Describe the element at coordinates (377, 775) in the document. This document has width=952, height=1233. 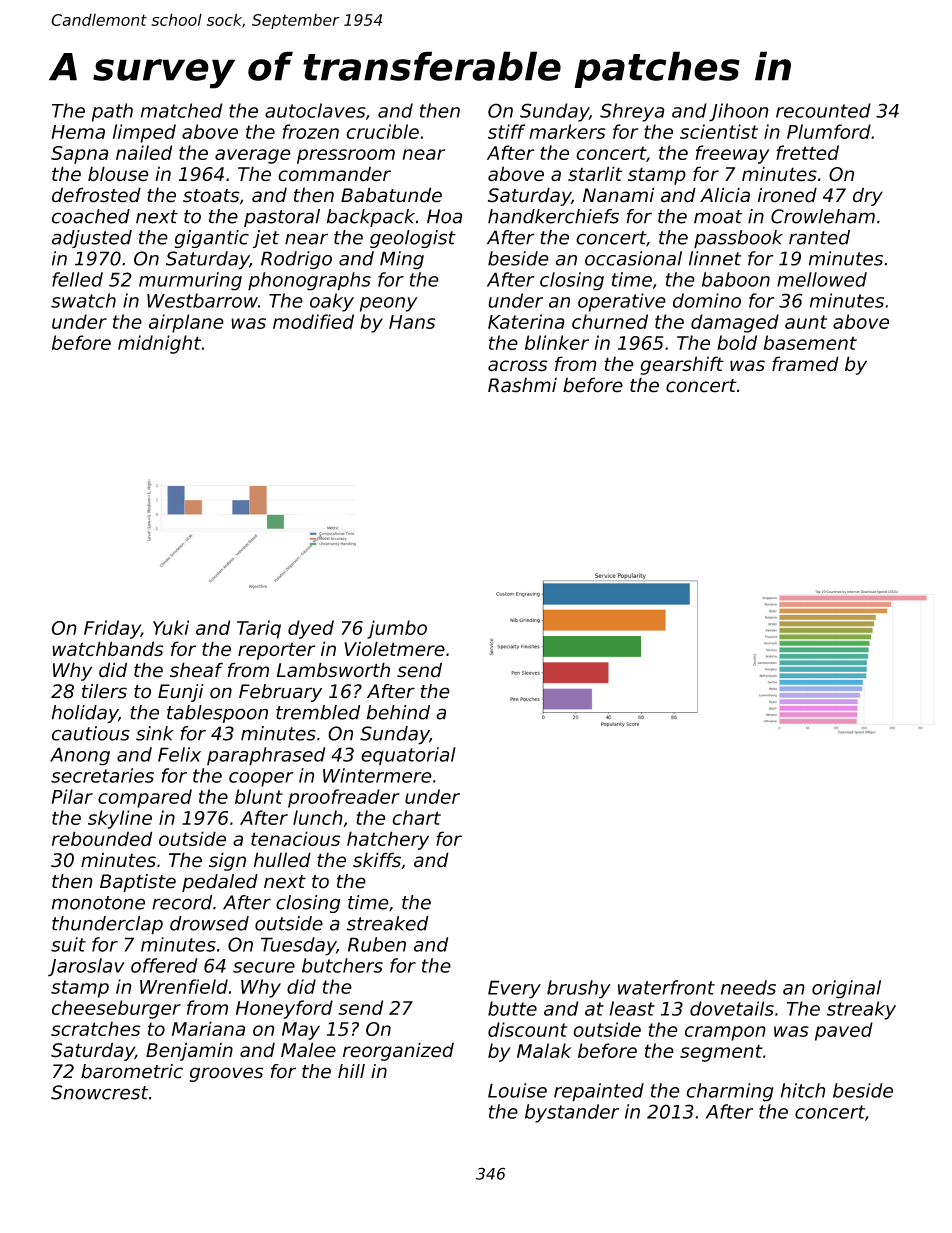
I see `Wintermere` at that location.
